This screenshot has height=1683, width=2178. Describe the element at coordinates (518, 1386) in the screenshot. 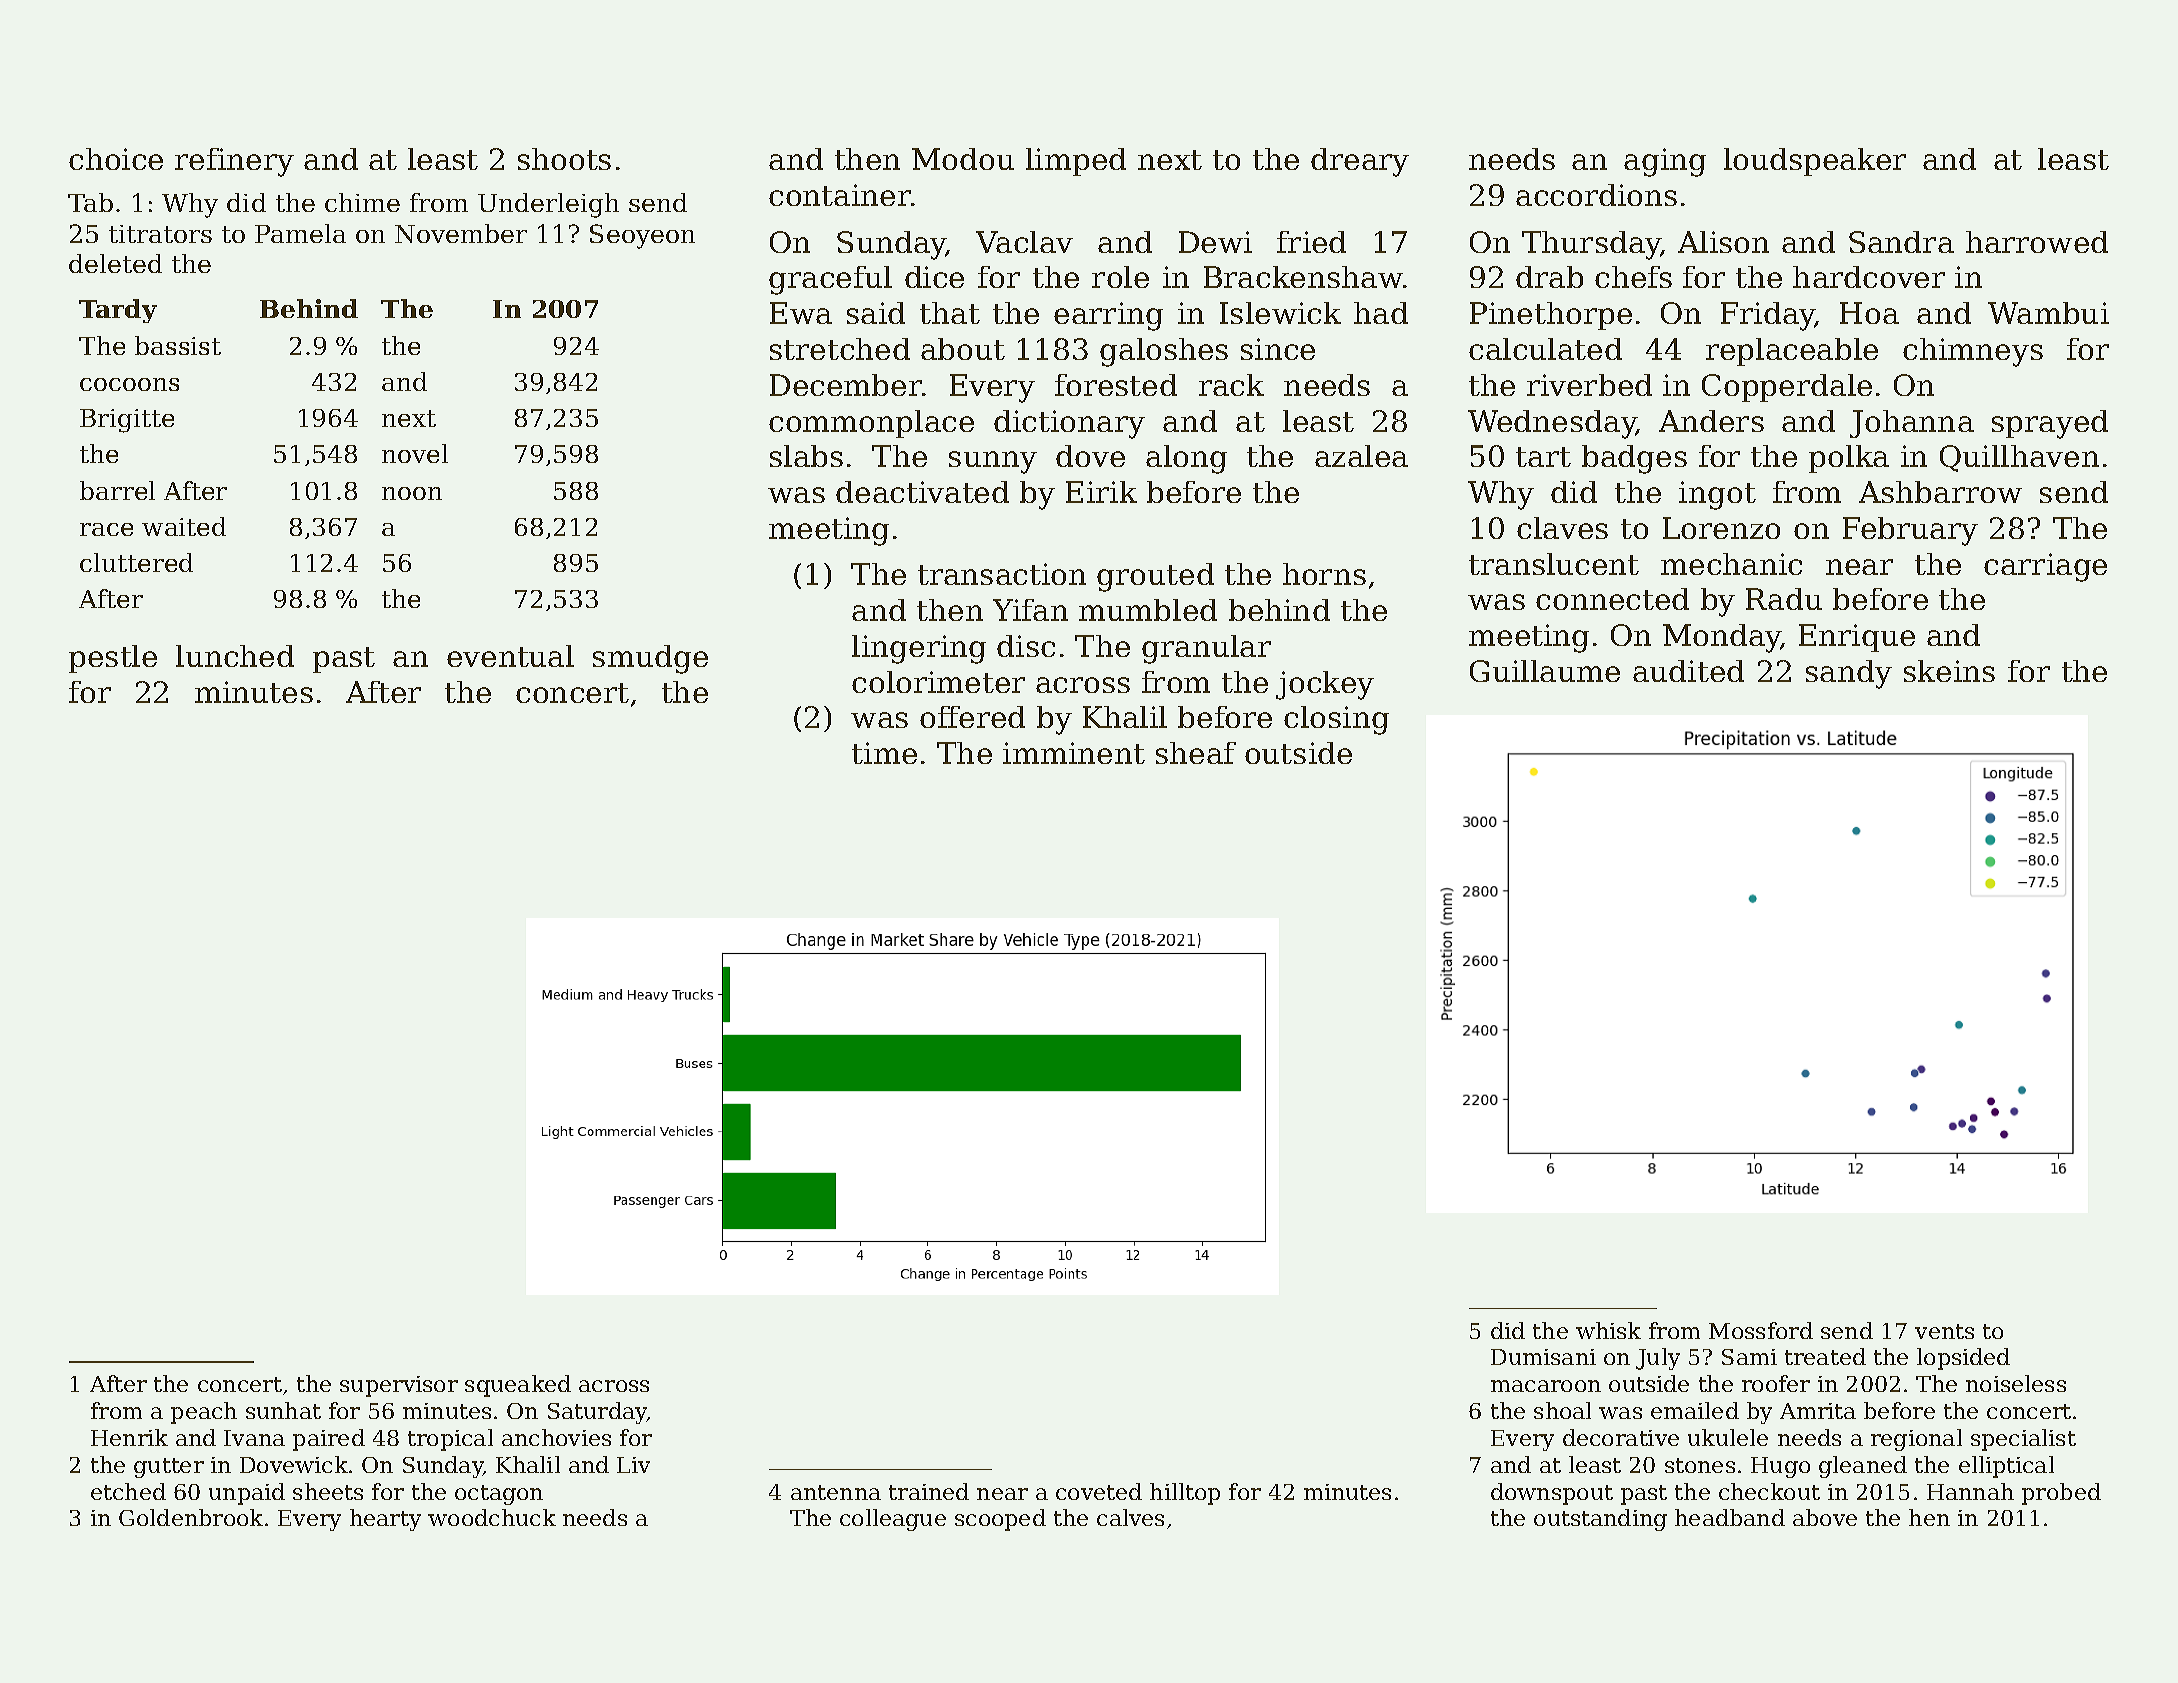

I see `squeaked` at that location.
